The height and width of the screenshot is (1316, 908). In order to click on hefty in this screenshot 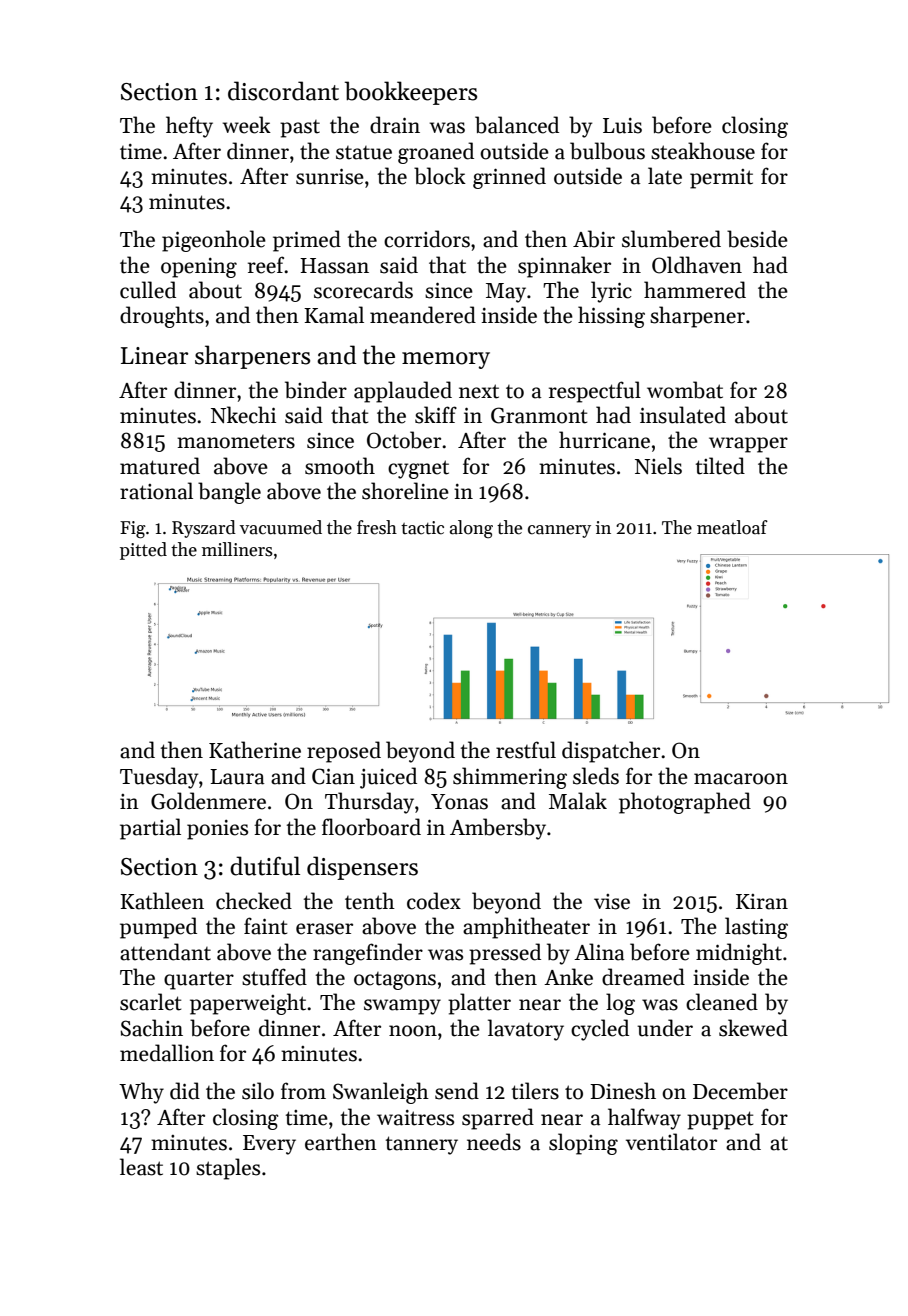, I will do `click(189, 127)`.
